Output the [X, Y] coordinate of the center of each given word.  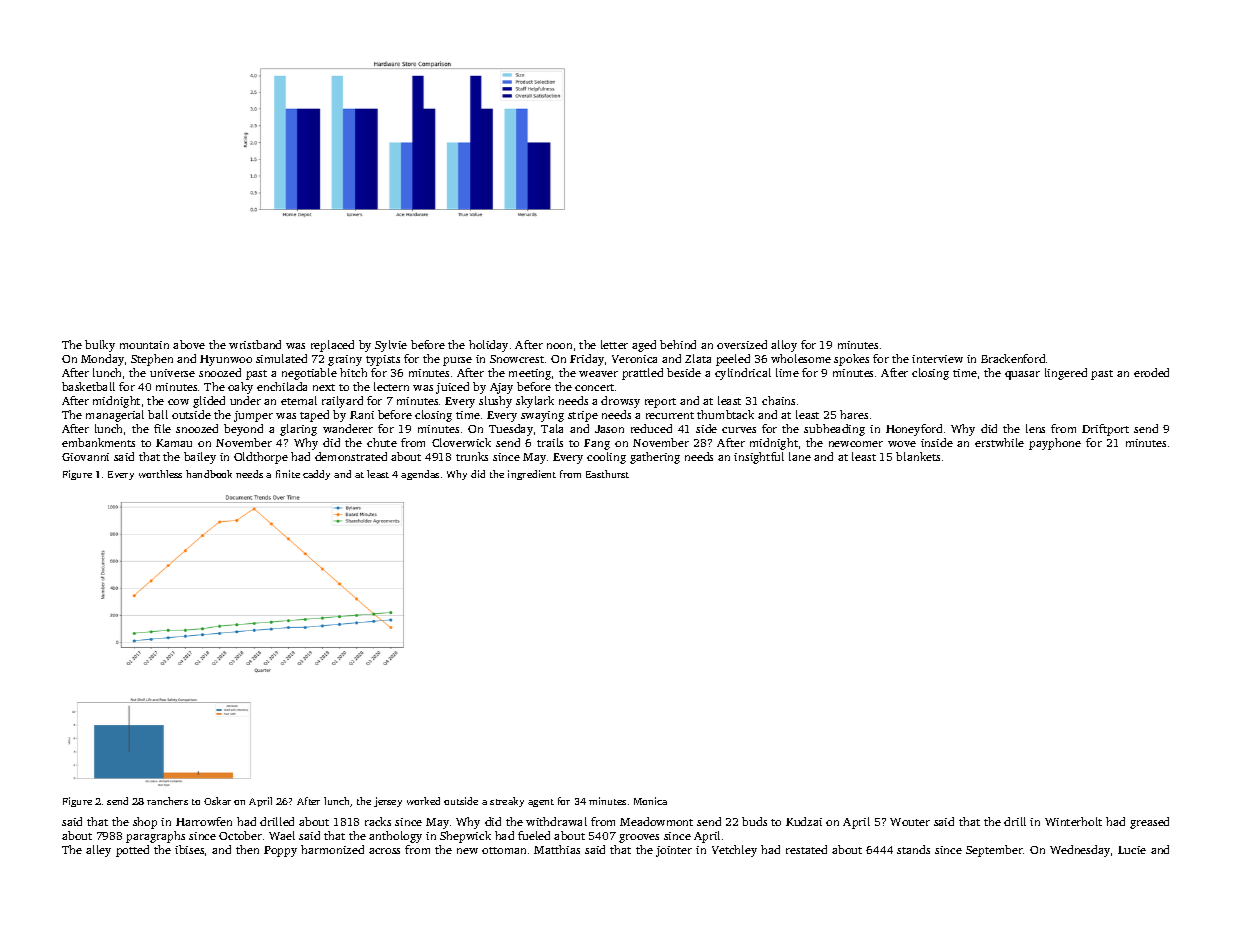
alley [98, 851]
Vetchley [734, 851]
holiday [488, 346]
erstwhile [999, 442]
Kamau [174, 443]
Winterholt [1073, 821]
